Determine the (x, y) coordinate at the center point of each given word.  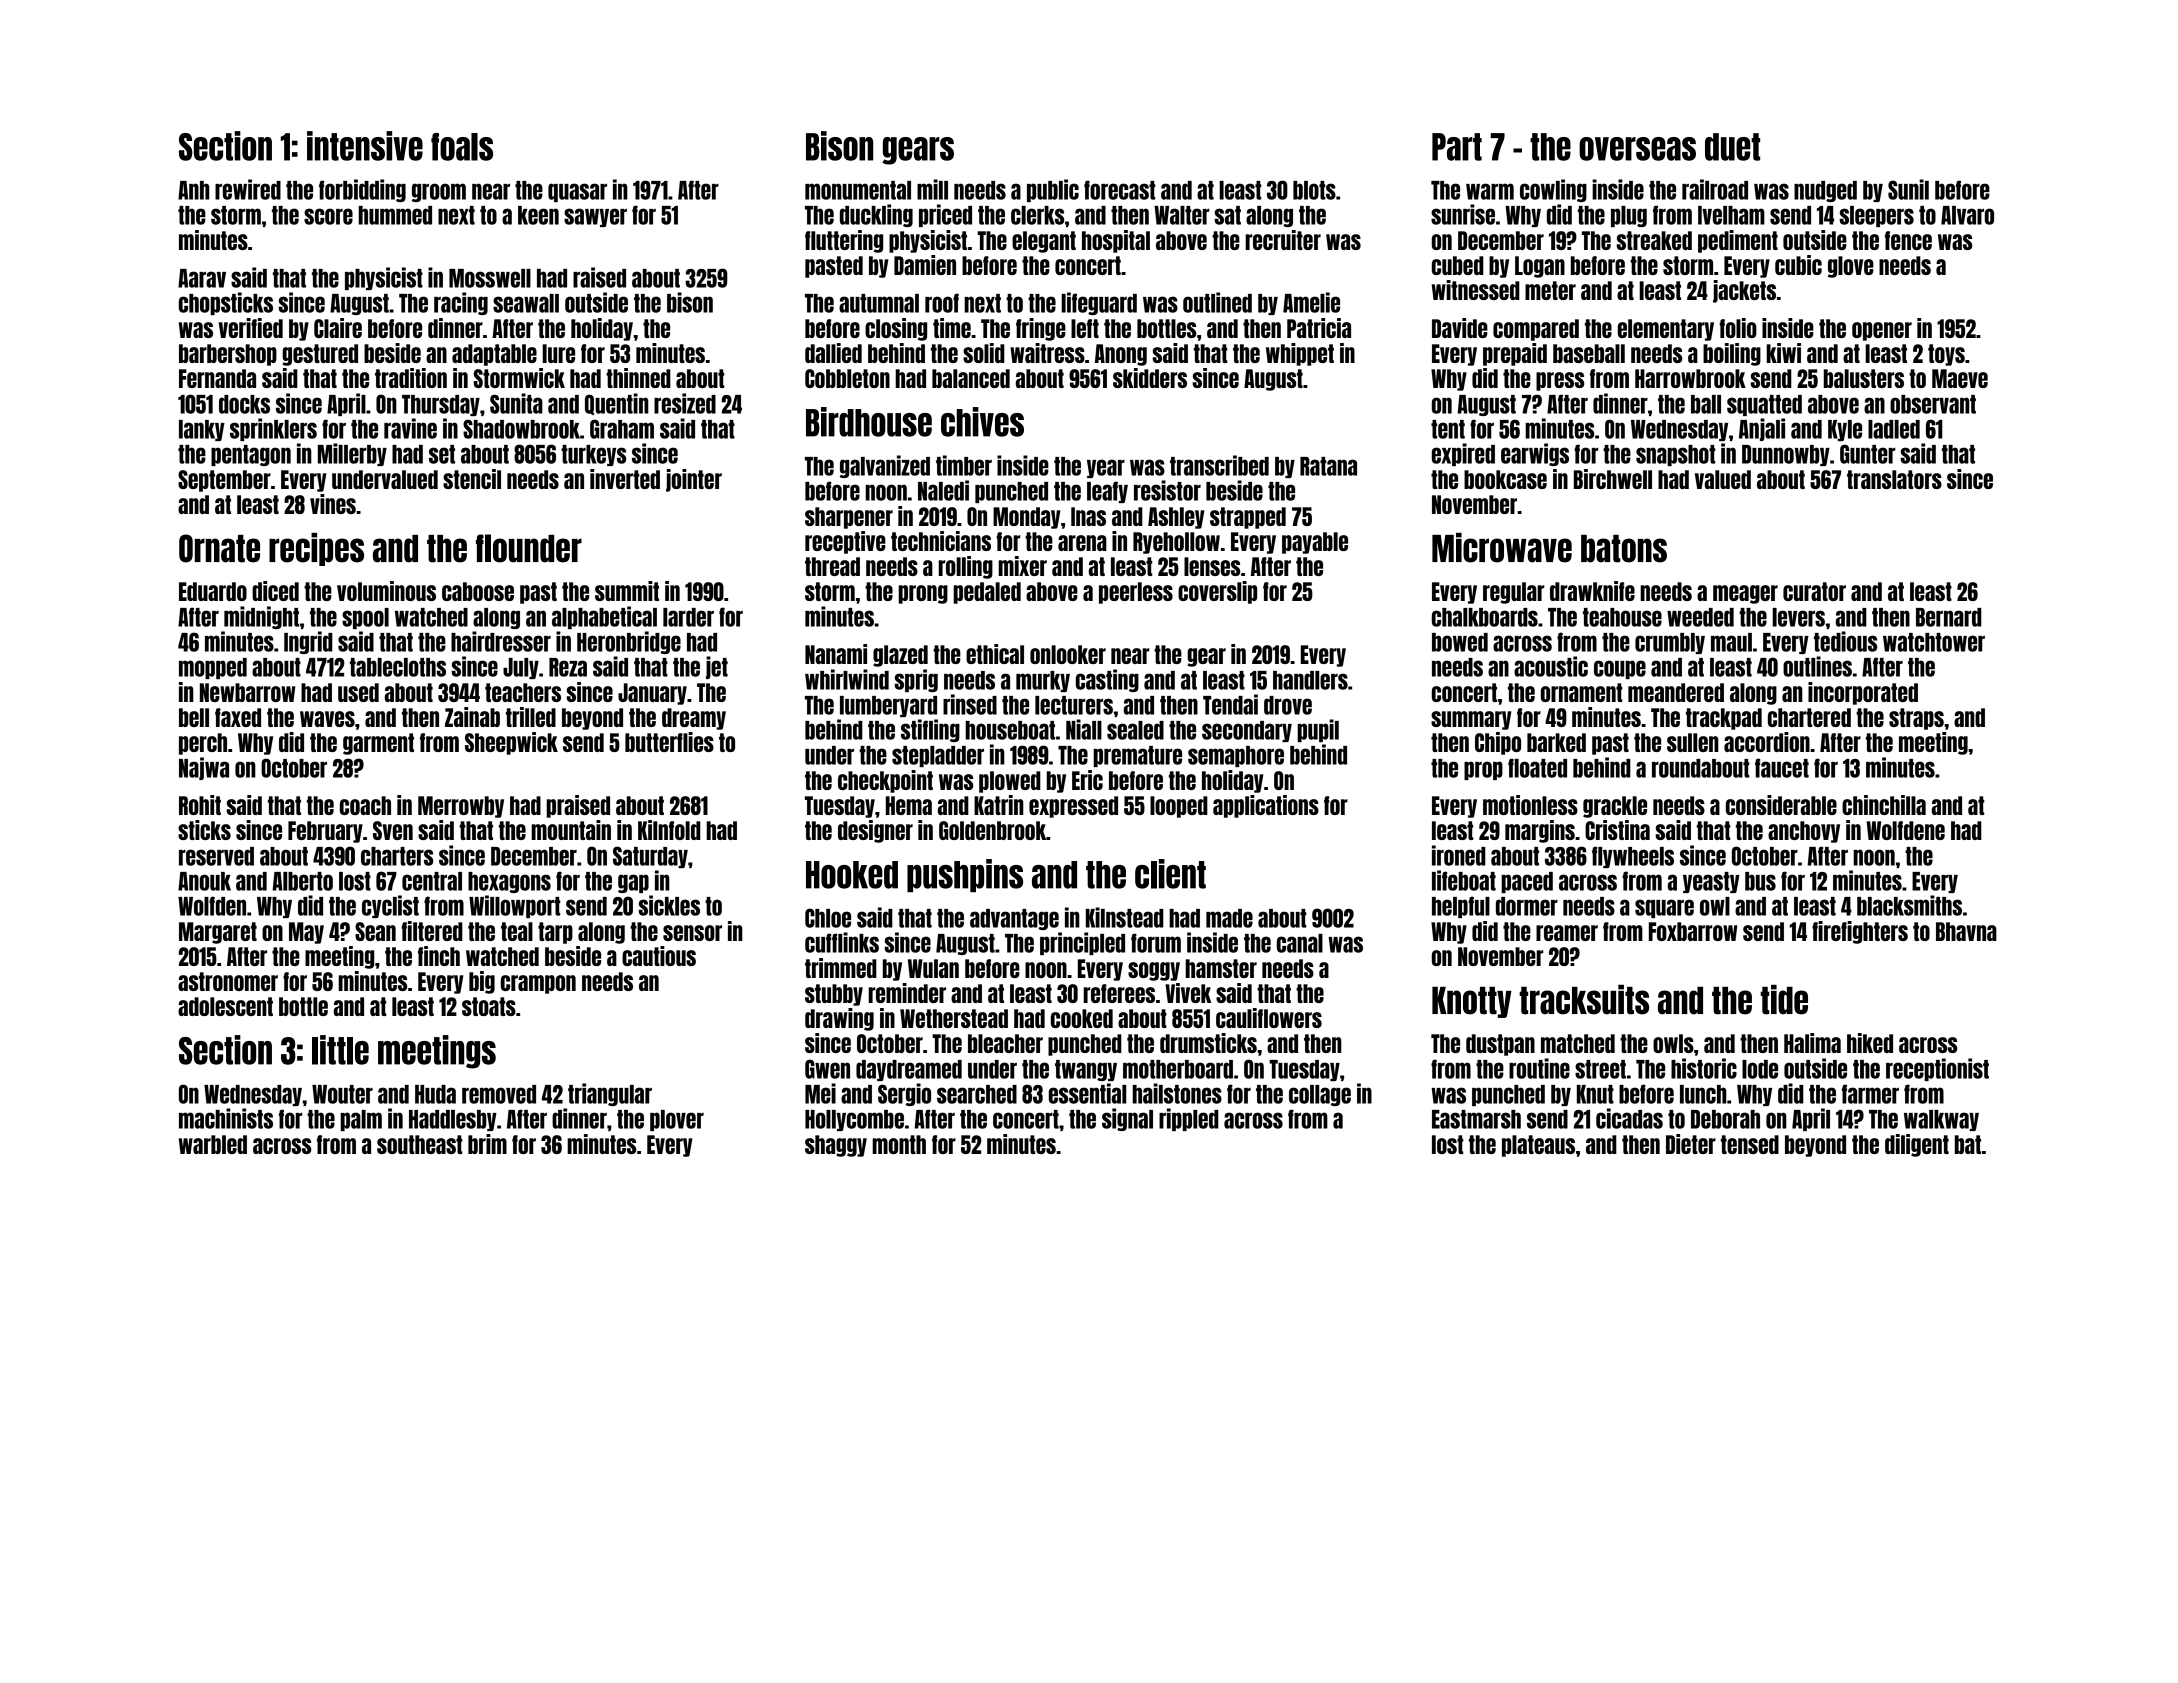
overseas (1637, 149)
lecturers (1074, 705)
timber (964, 465)
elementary (1666, 330)
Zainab (472, 717)
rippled (1189, 1119)
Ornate (219, 548)
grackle (1615, 807)
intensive (365, 146)
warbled (213, 1144)
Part (1457, 147)
